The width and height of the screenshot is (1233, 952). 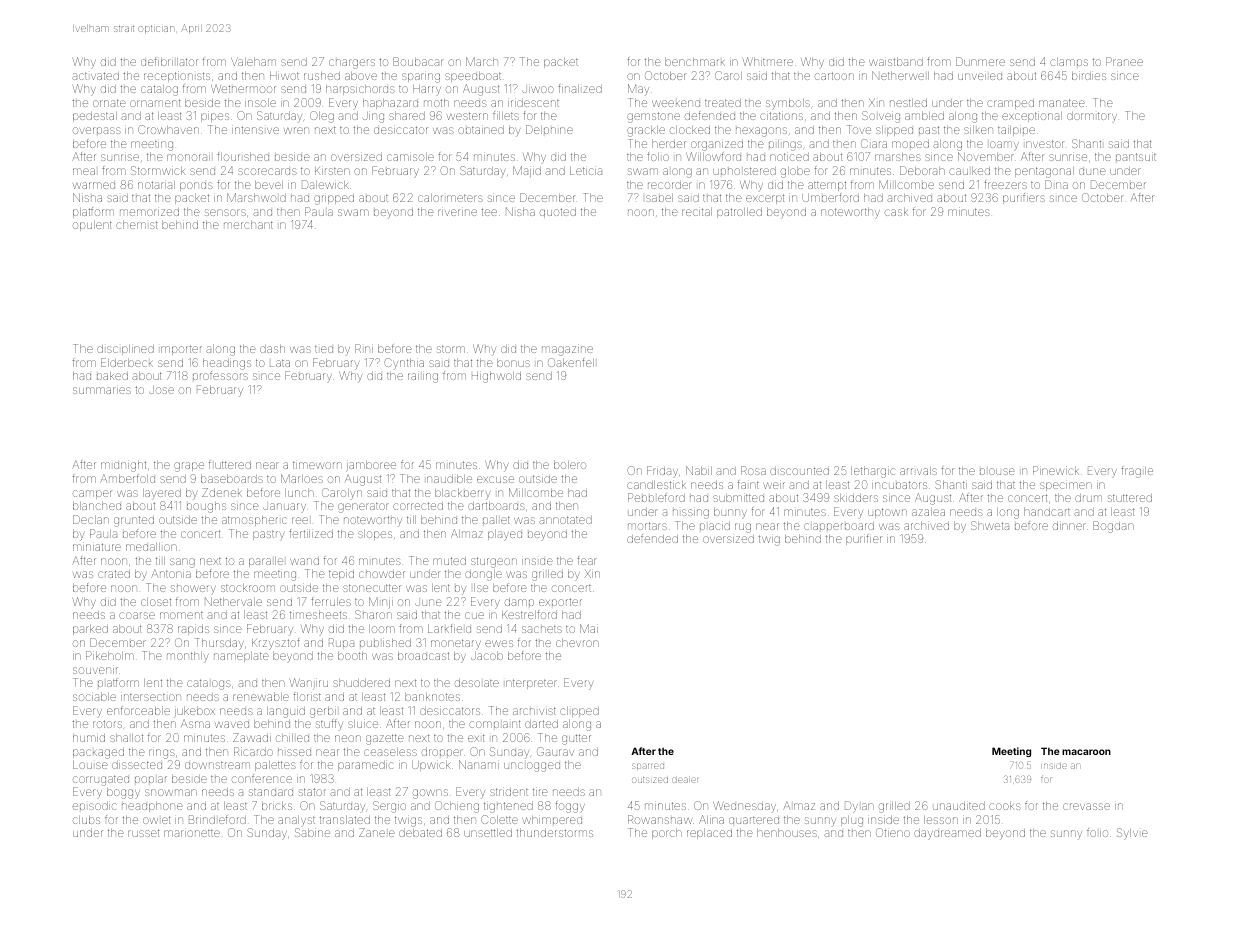 I want to click on dash, so click(x=272, y=349).
